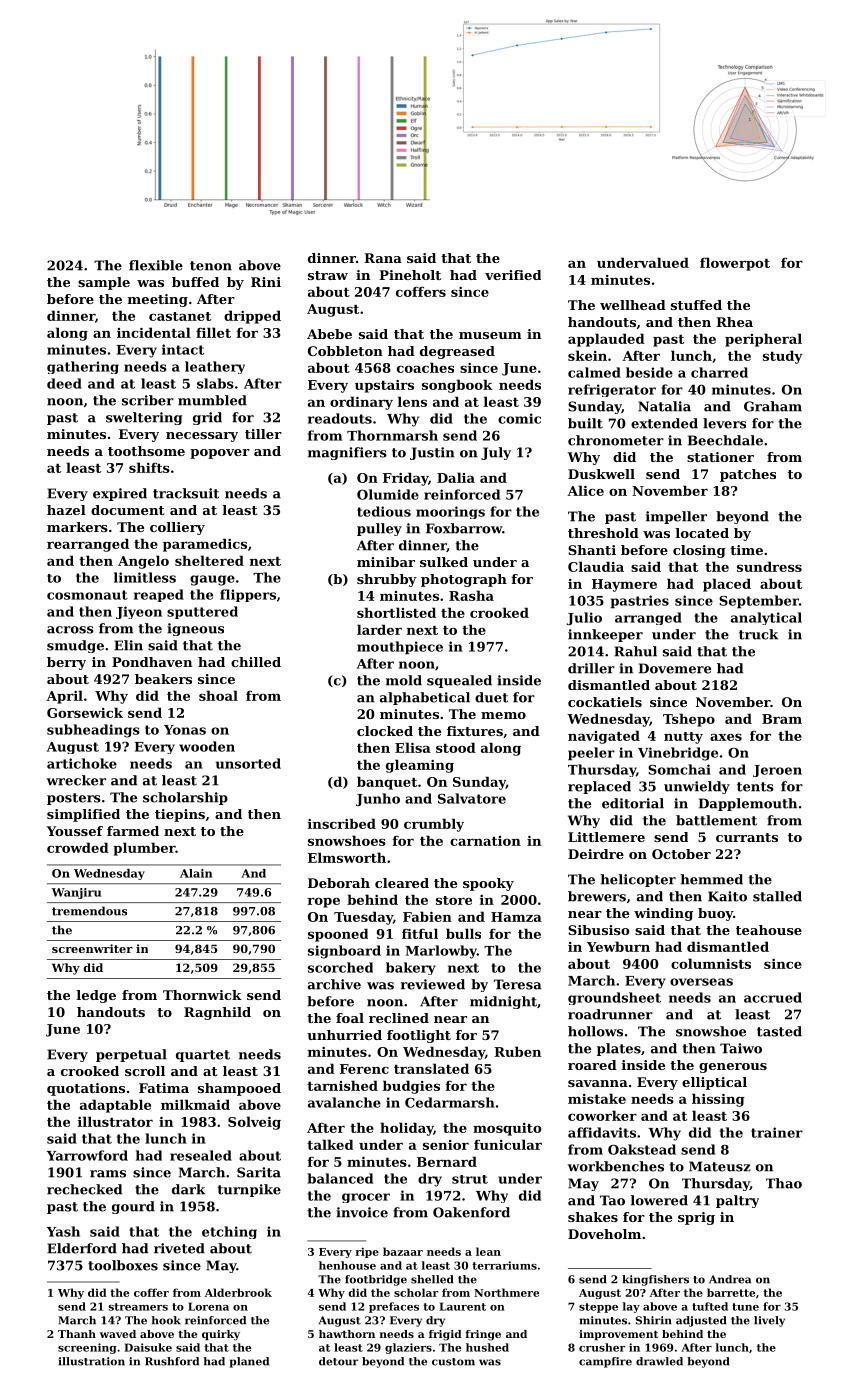  I want to click on strut, so click(470, 1179).
